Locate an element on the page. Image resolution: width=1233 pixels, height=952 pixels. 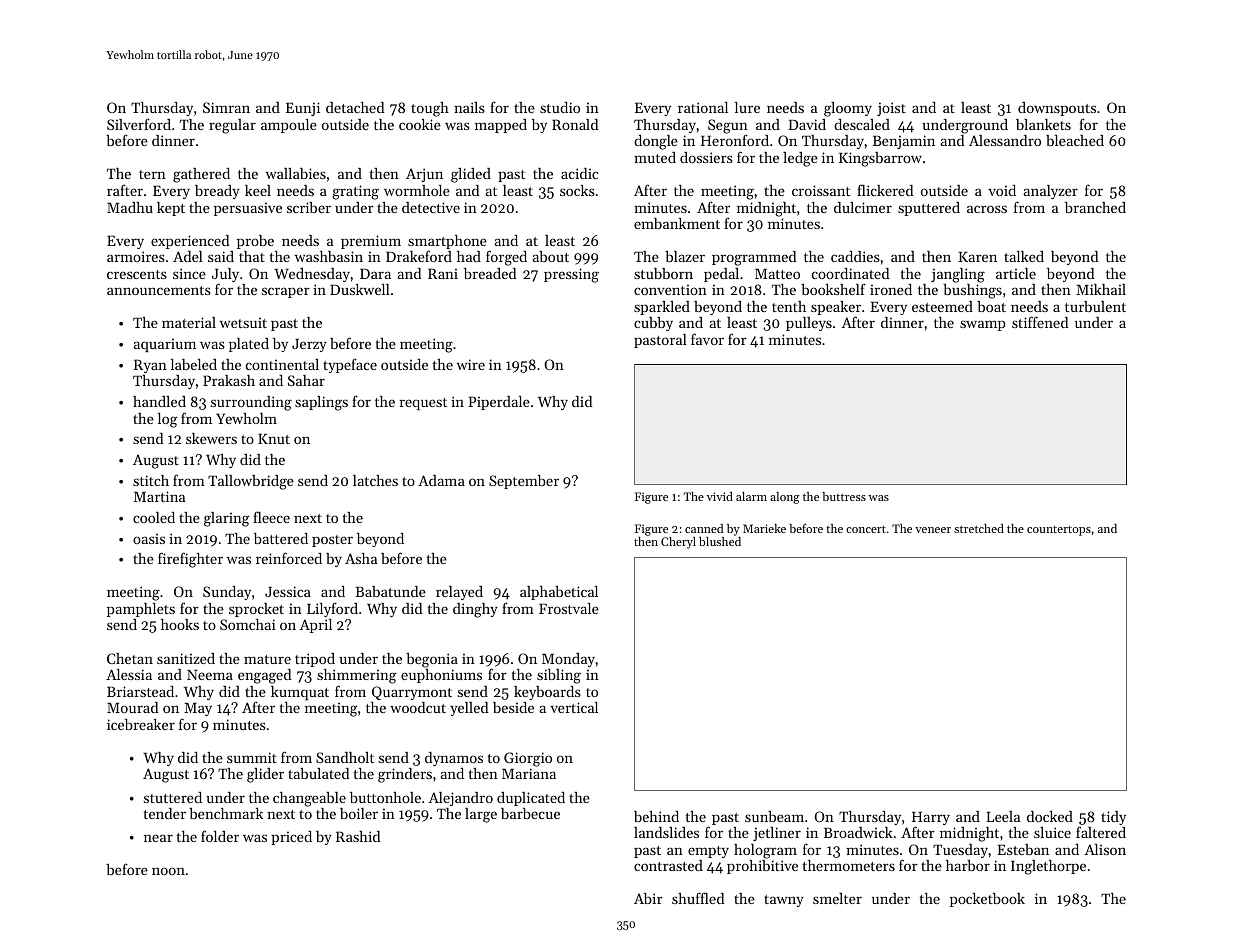
Piperdale is located at coordinates (499, 403).
